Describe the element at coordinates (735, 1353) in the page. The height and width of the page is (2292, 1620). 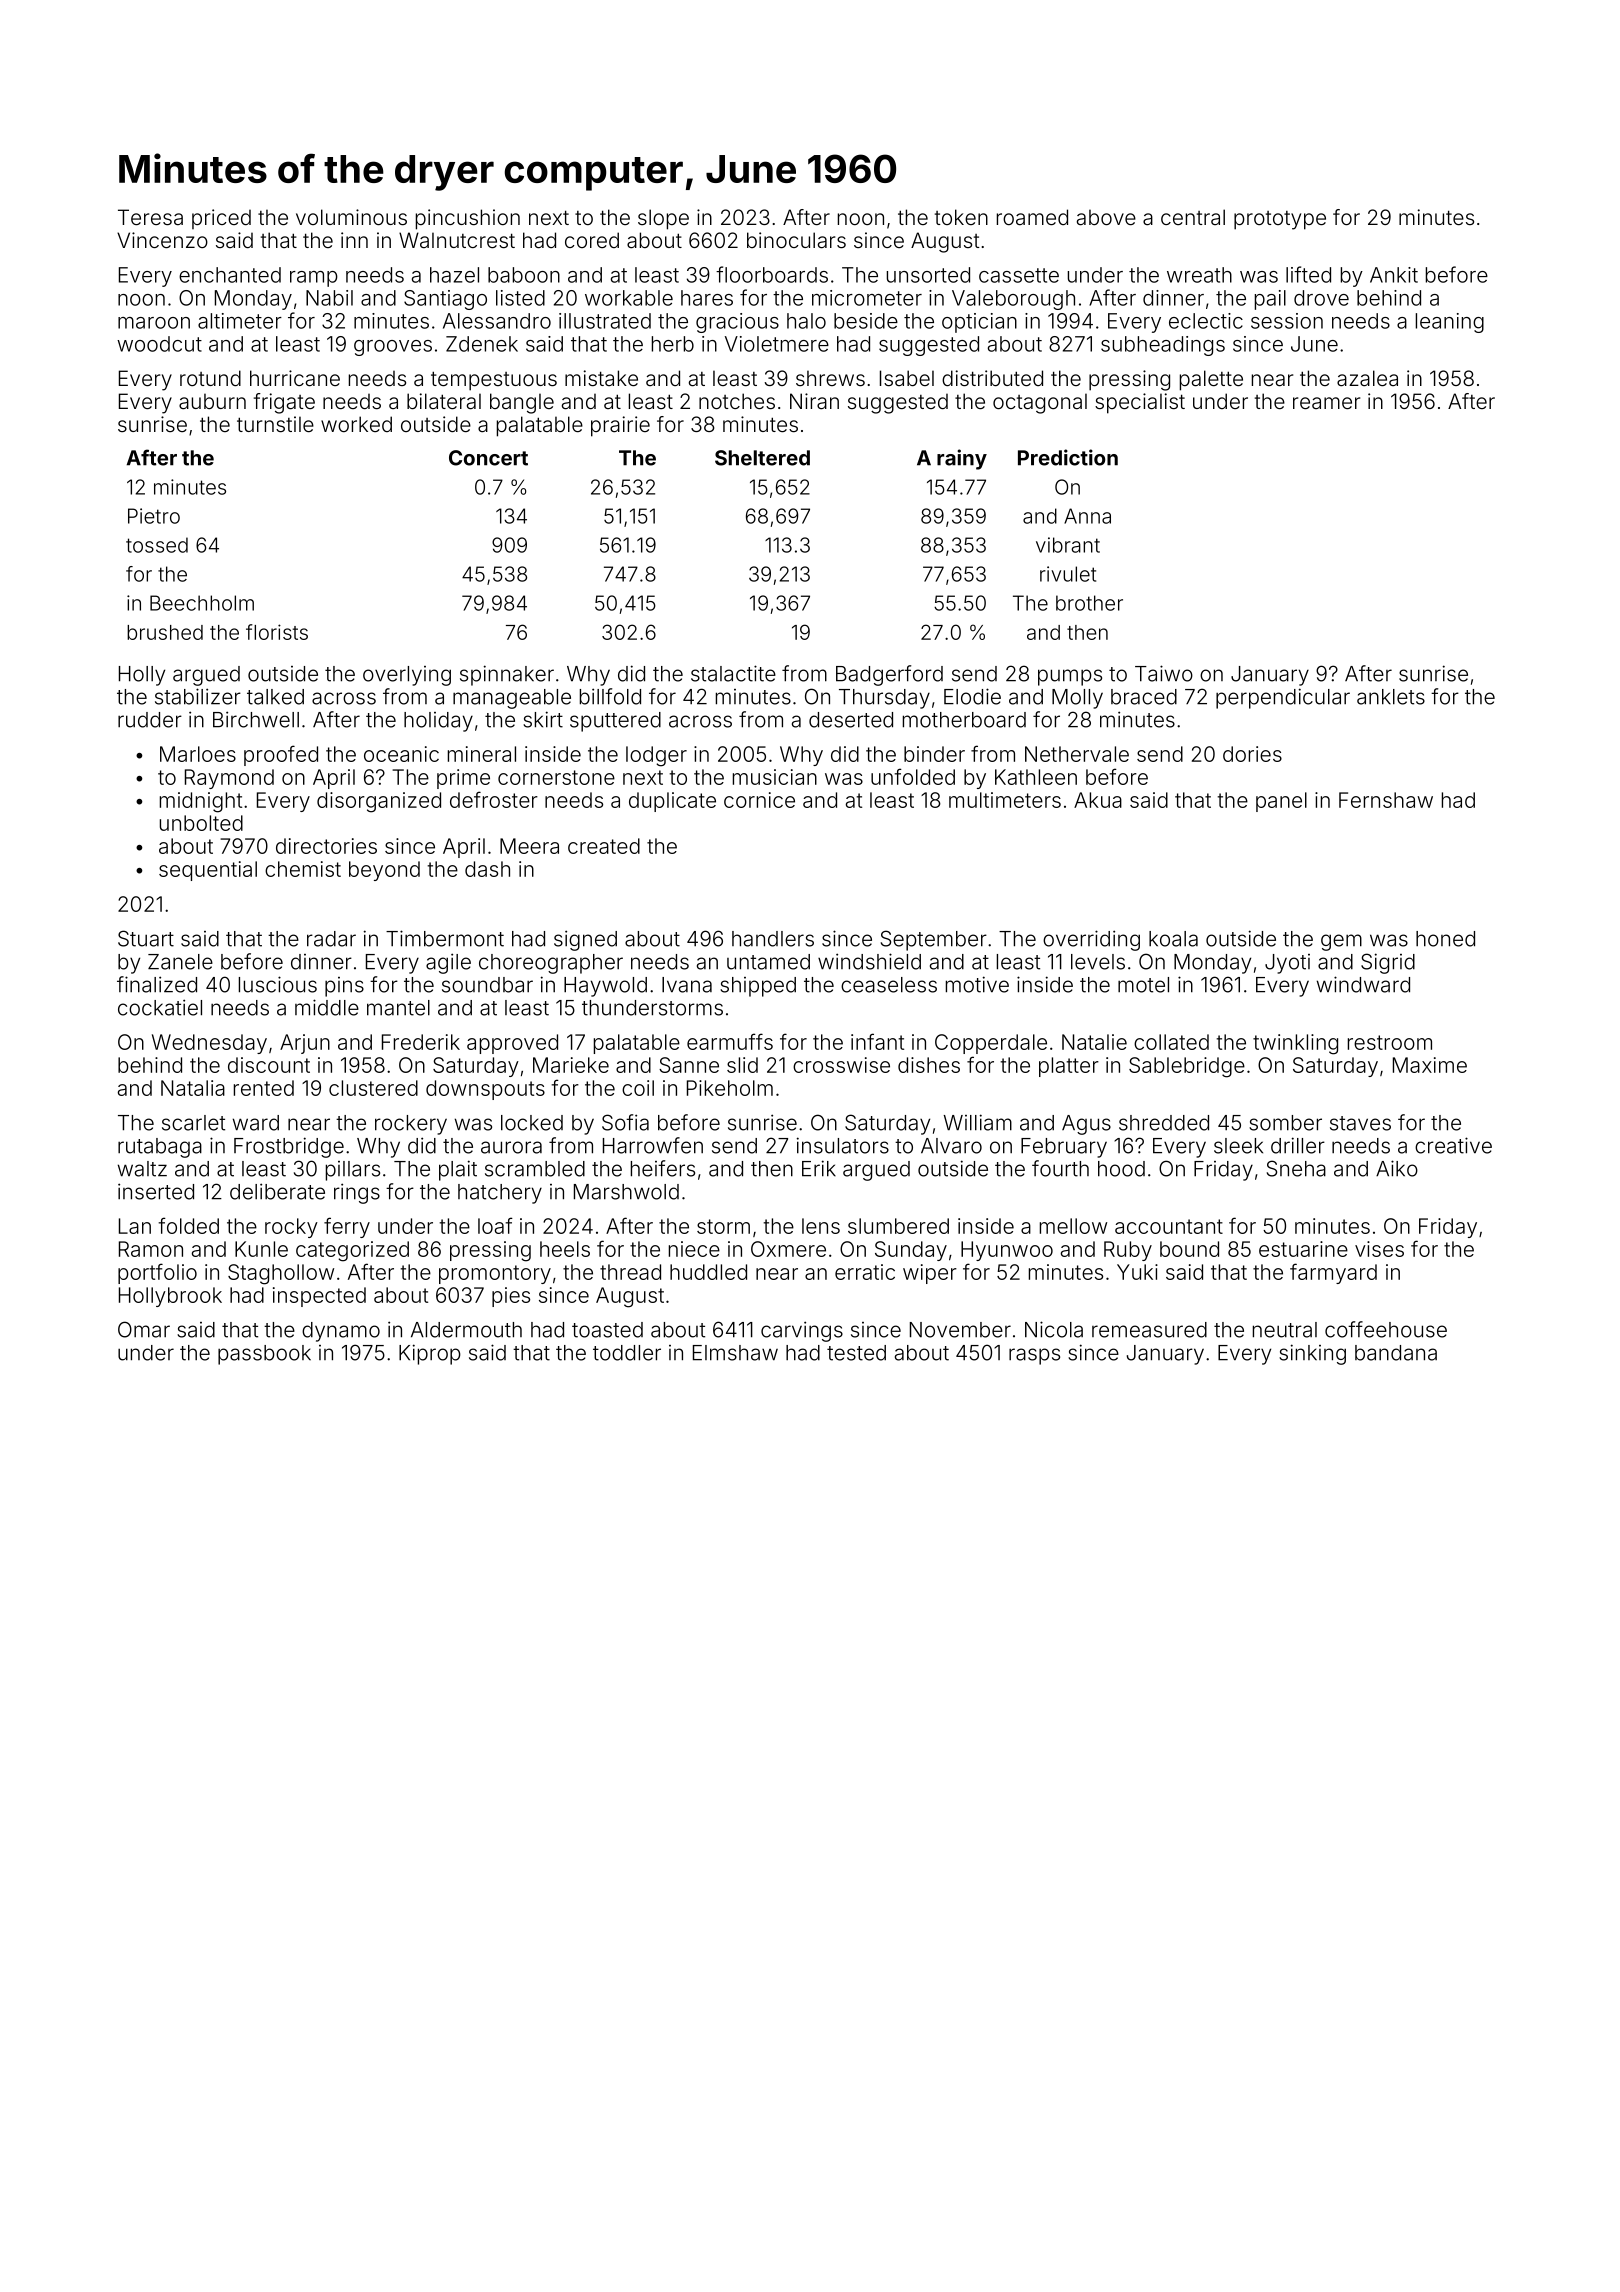
I see `Elmshaw` at that location.
